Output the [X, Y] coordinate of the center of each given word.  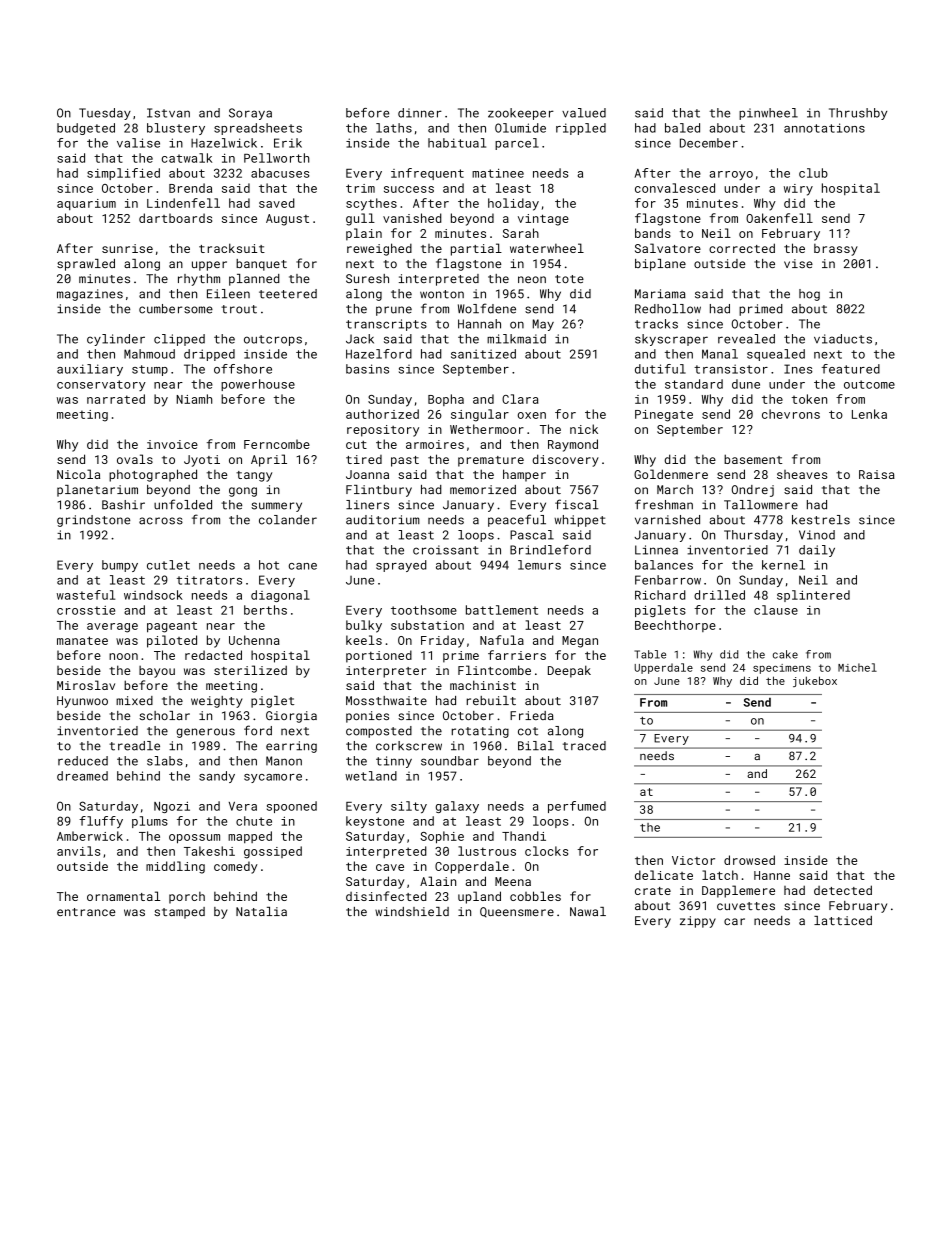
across [161, 521]
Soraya [250, 114]
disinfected [386, 896]
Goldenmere [671, 474]
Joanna [367, 474]
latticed [843, 920]
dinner [420, 113]
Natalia [261, 911]
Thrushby [858, 114]
